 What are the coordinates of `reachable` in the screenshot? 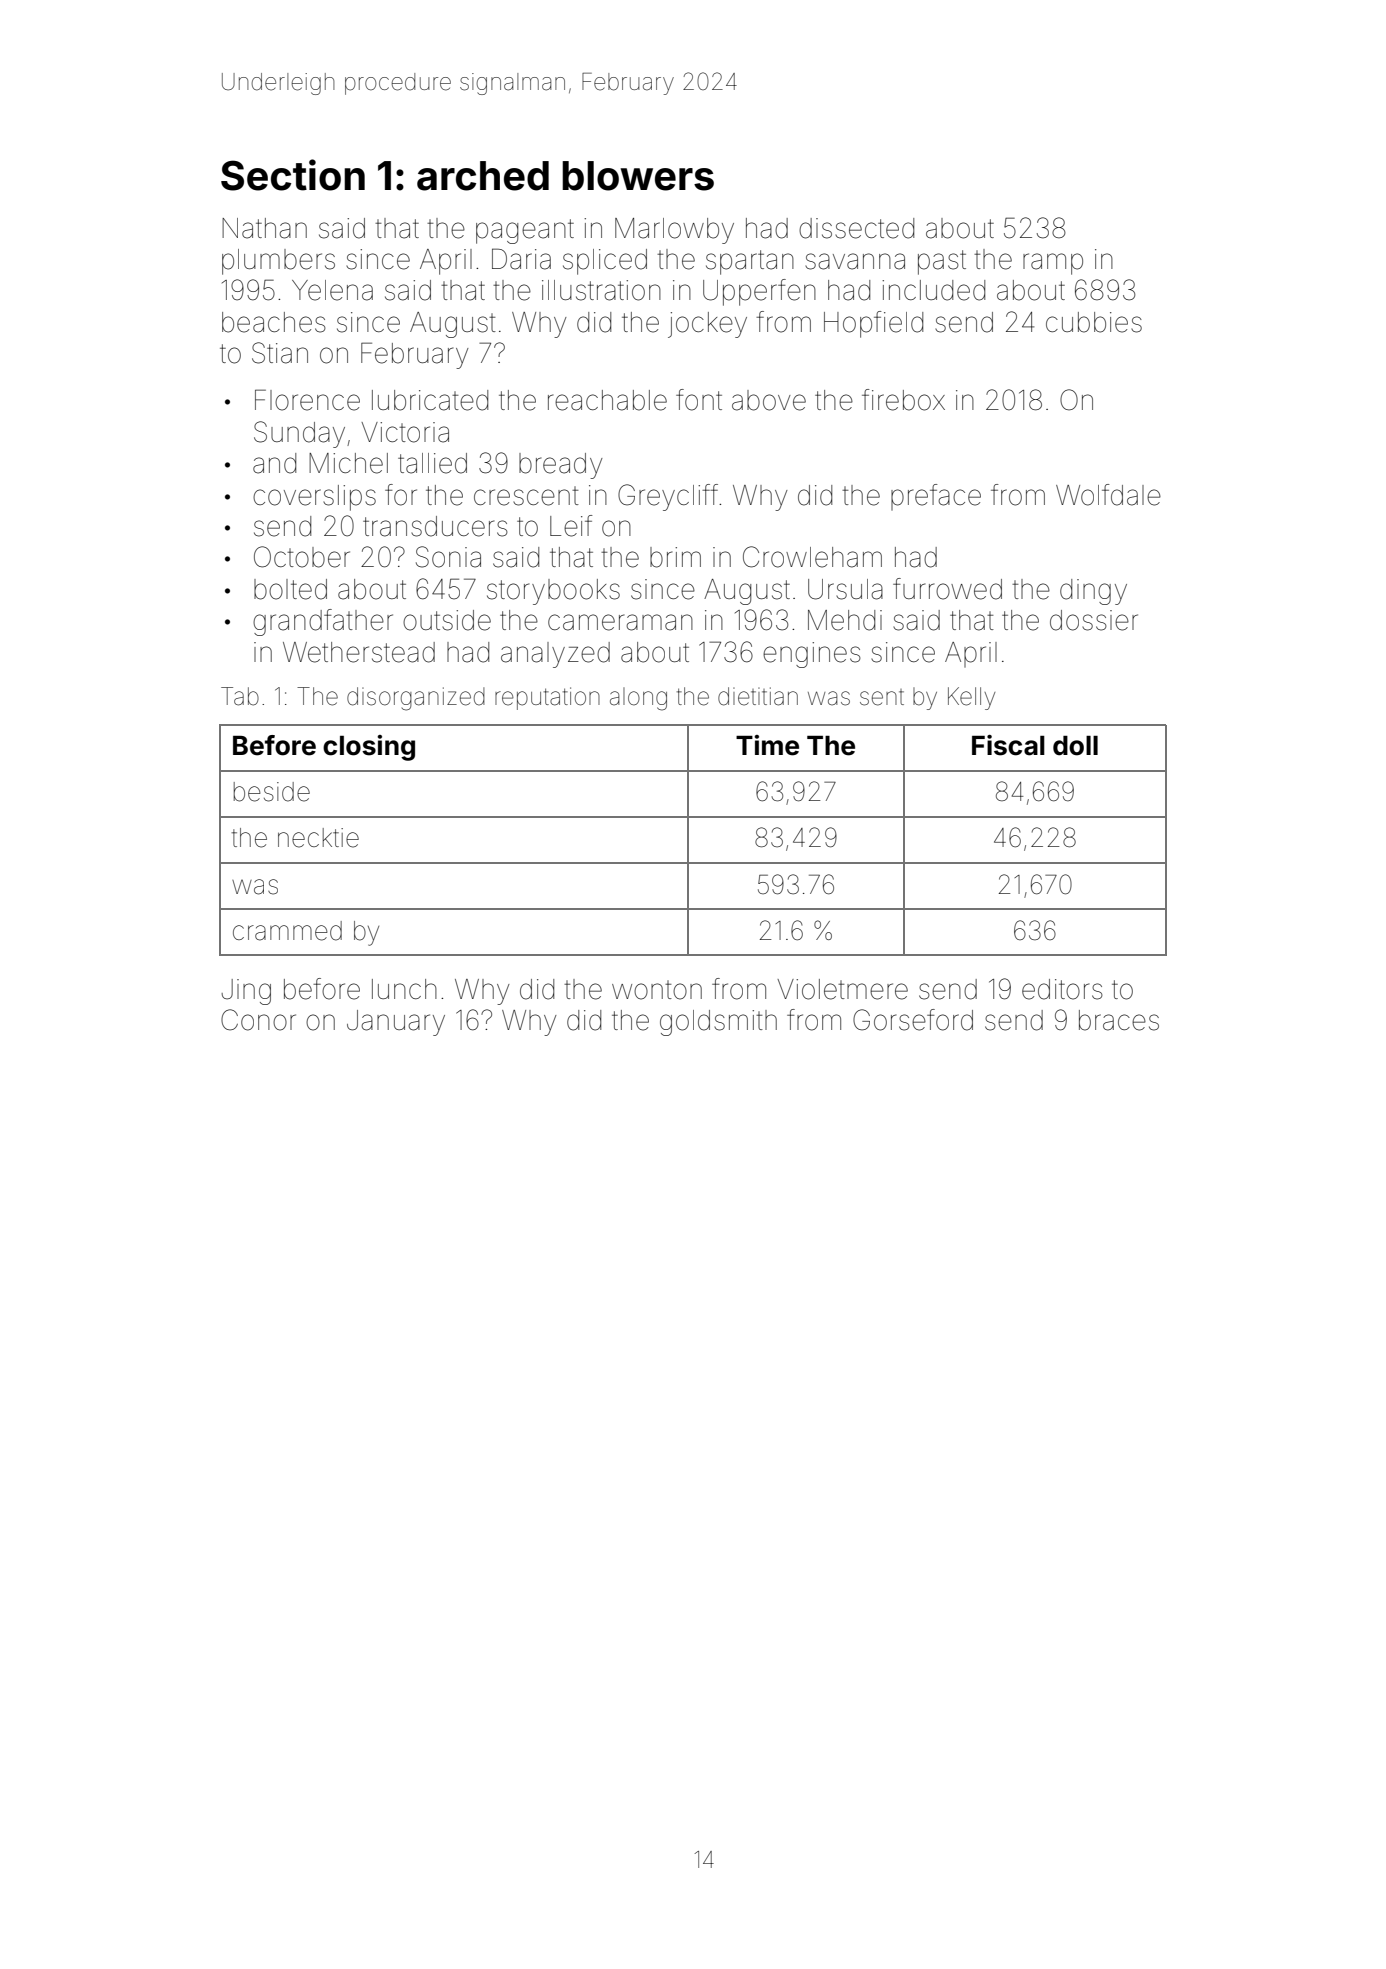 It's located at (607, 400).
